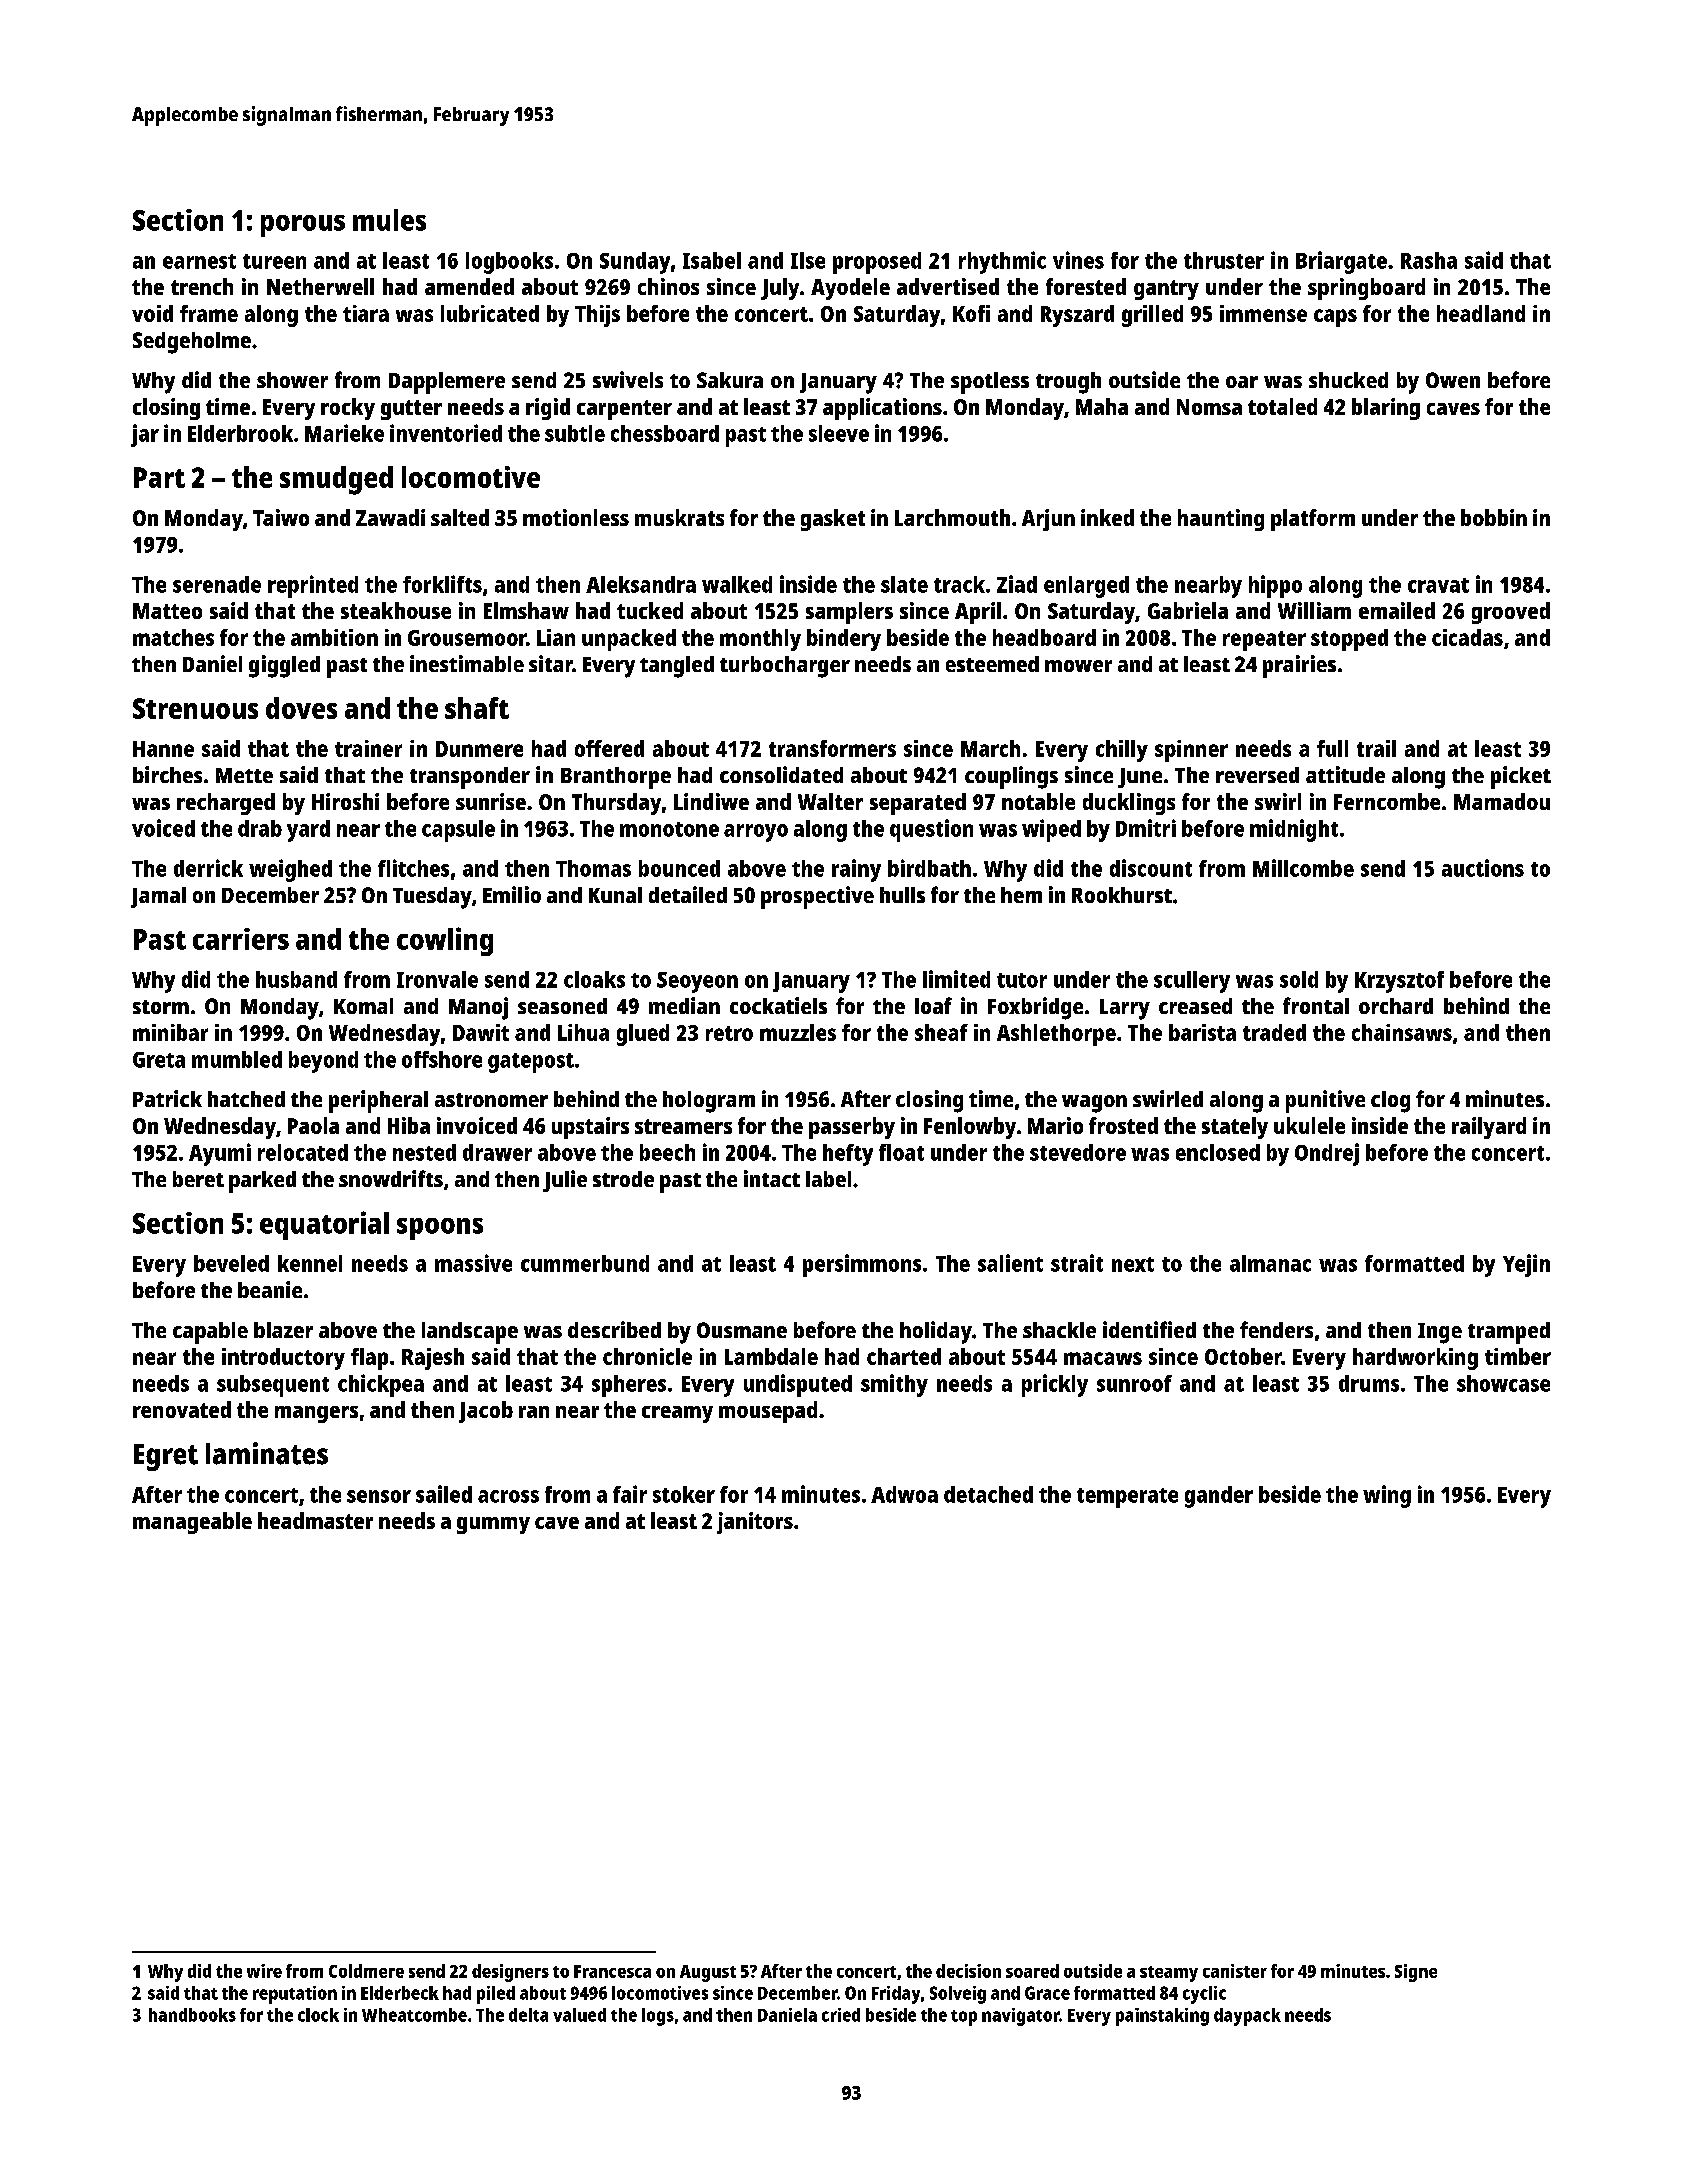 The height and width of the screenshot is (2178, 1683). I want to click on timber, so click(1518, 1356).
